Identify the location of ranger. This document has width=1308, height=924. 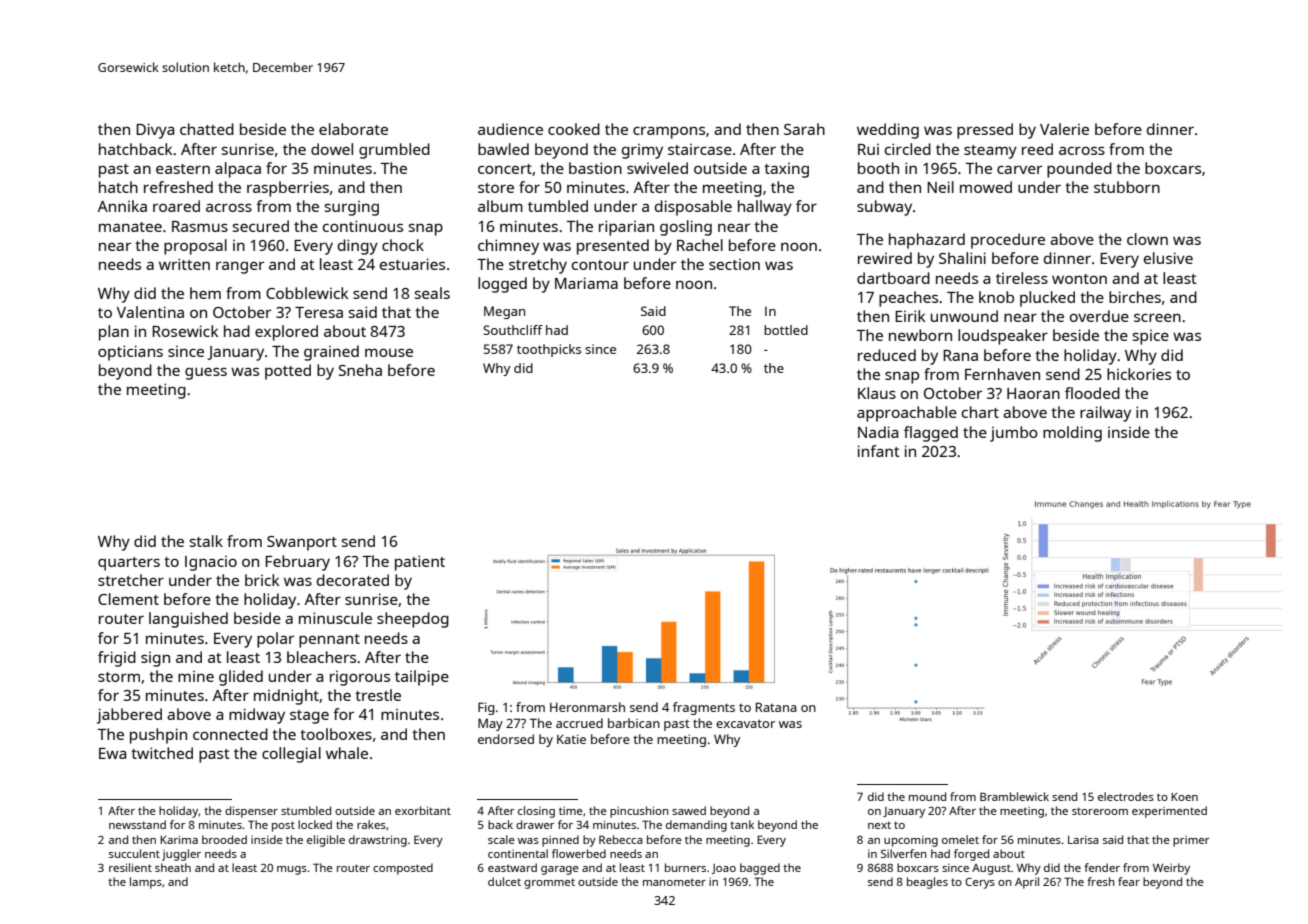
(240, 267).
